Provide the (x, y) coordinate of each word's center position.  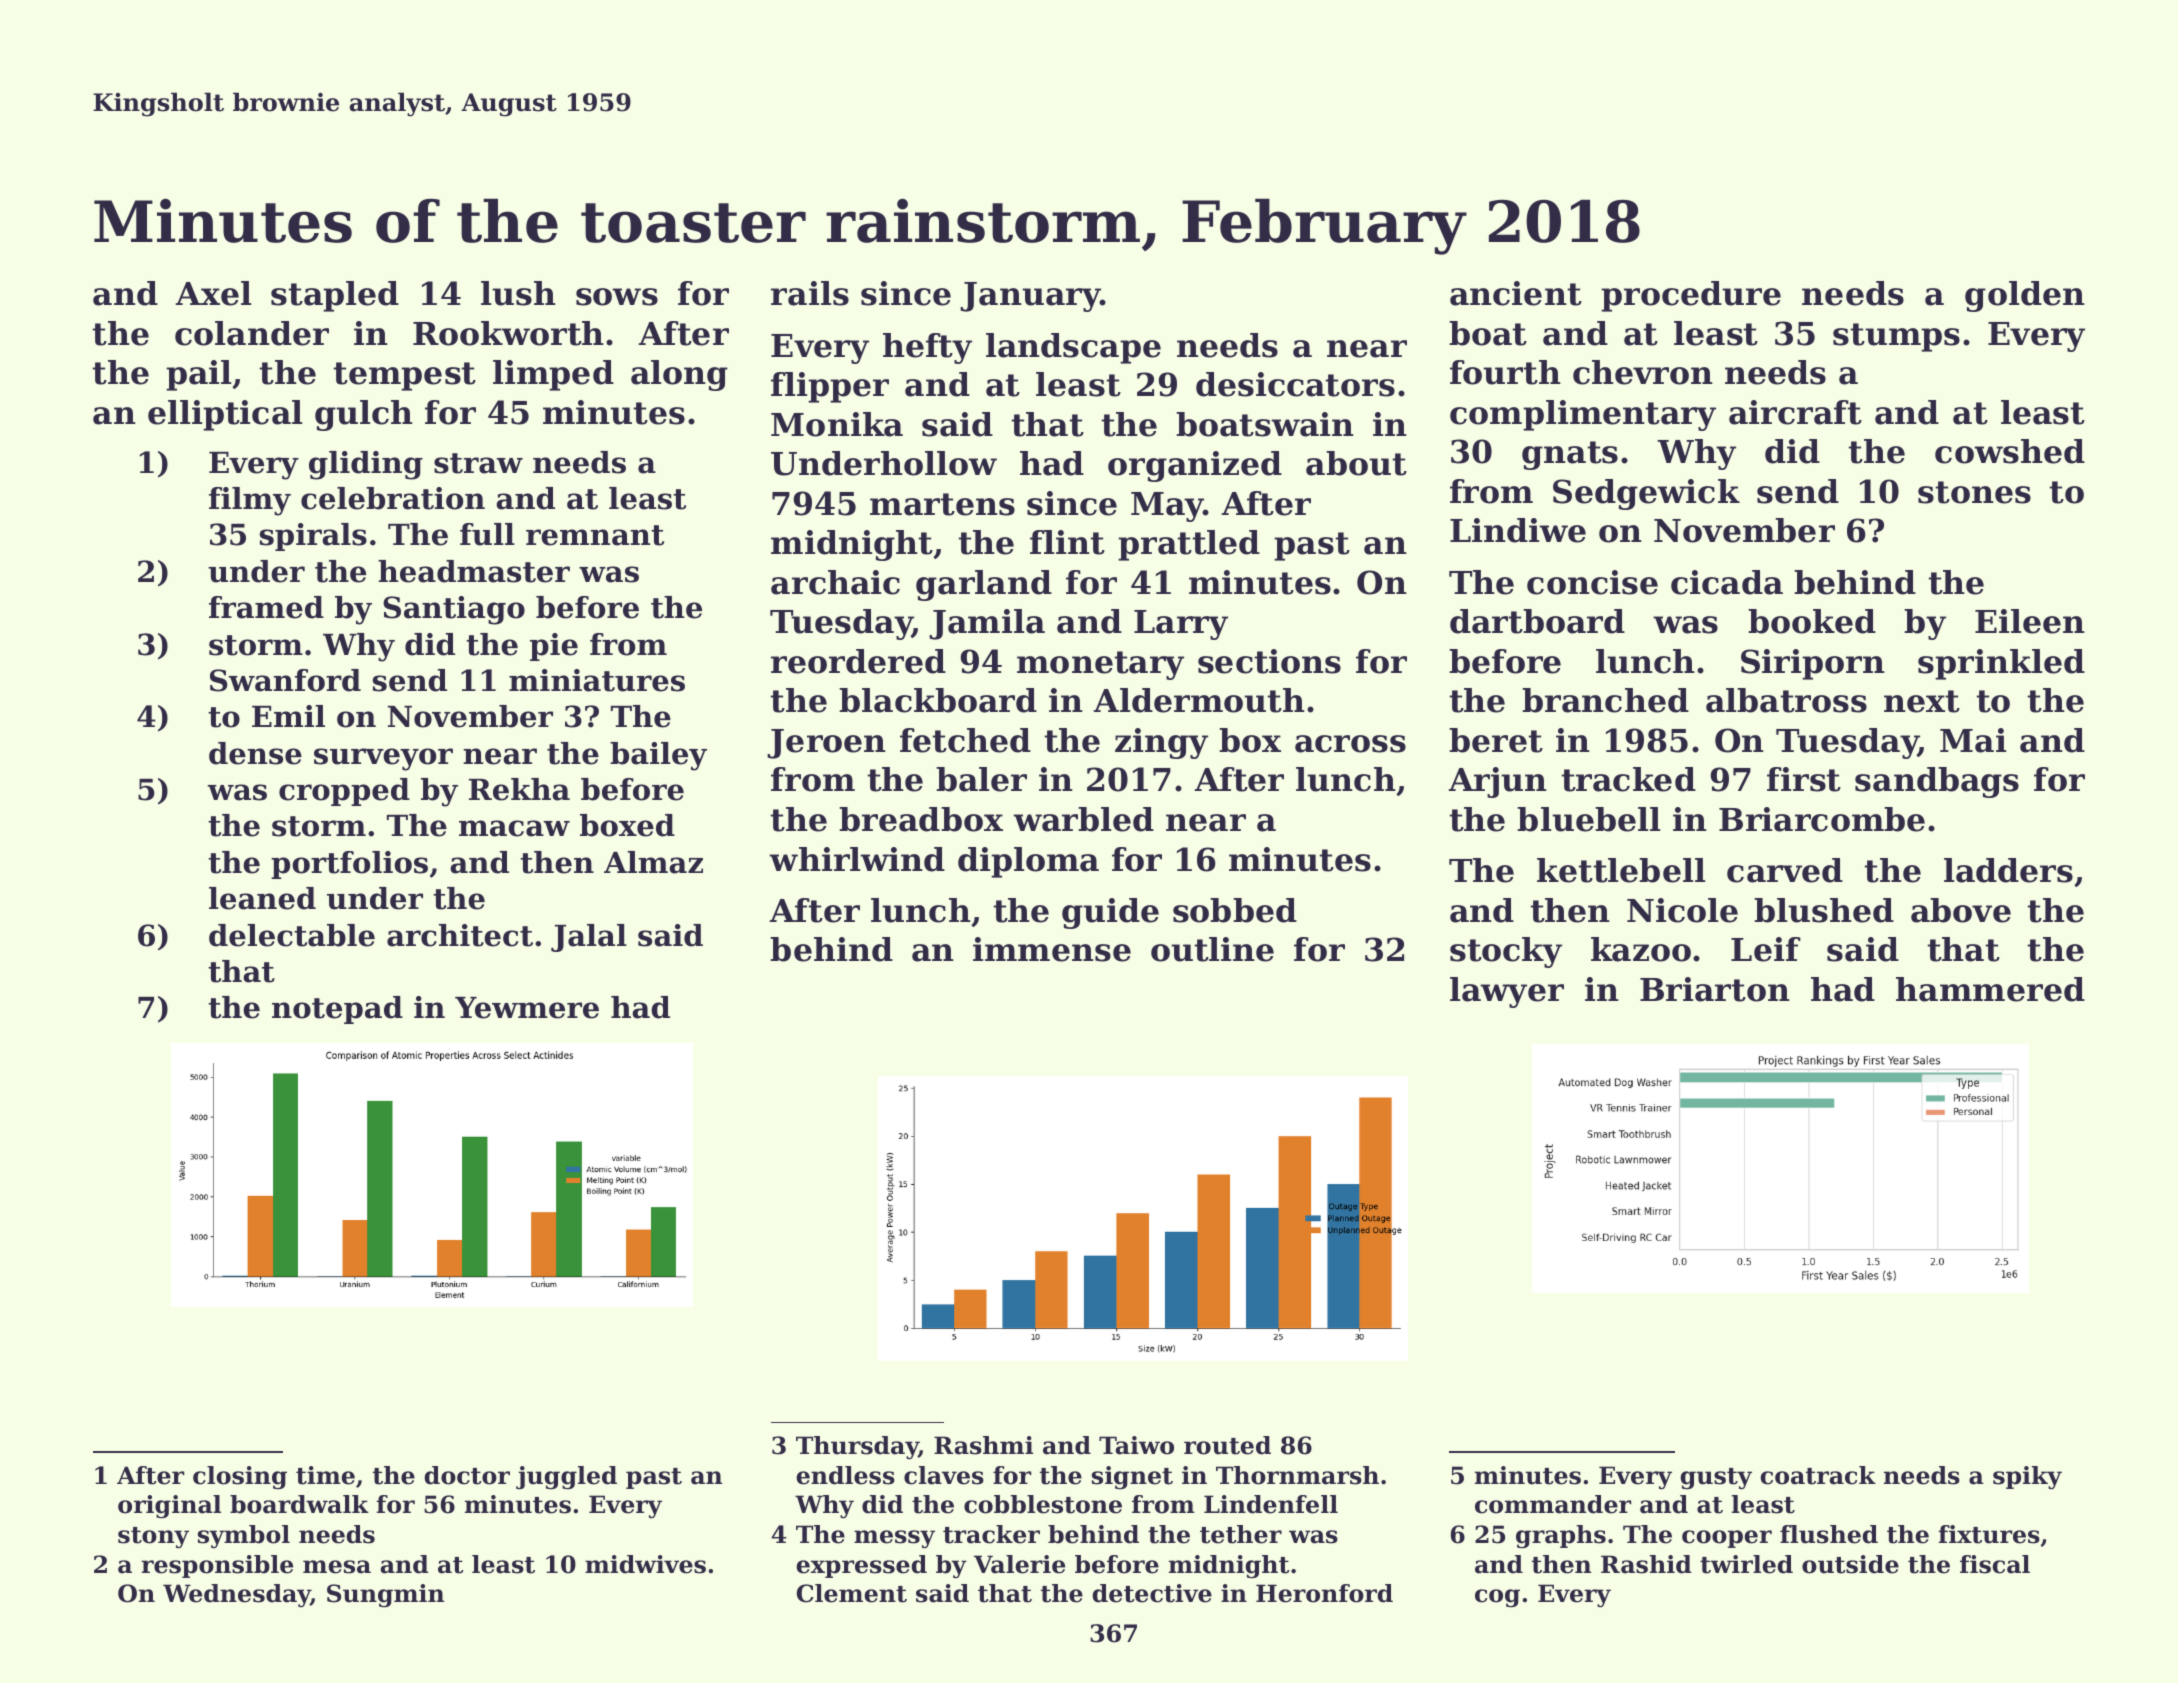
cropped (344, 792)
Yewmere (527, 1008)
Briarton (1715, 989)
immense (1052, 949)
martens (942, 504)
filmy (250, 501)
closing (240, 1478)
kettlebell (1621, 870)
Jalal (589, 938)
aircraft (1795, 412)
